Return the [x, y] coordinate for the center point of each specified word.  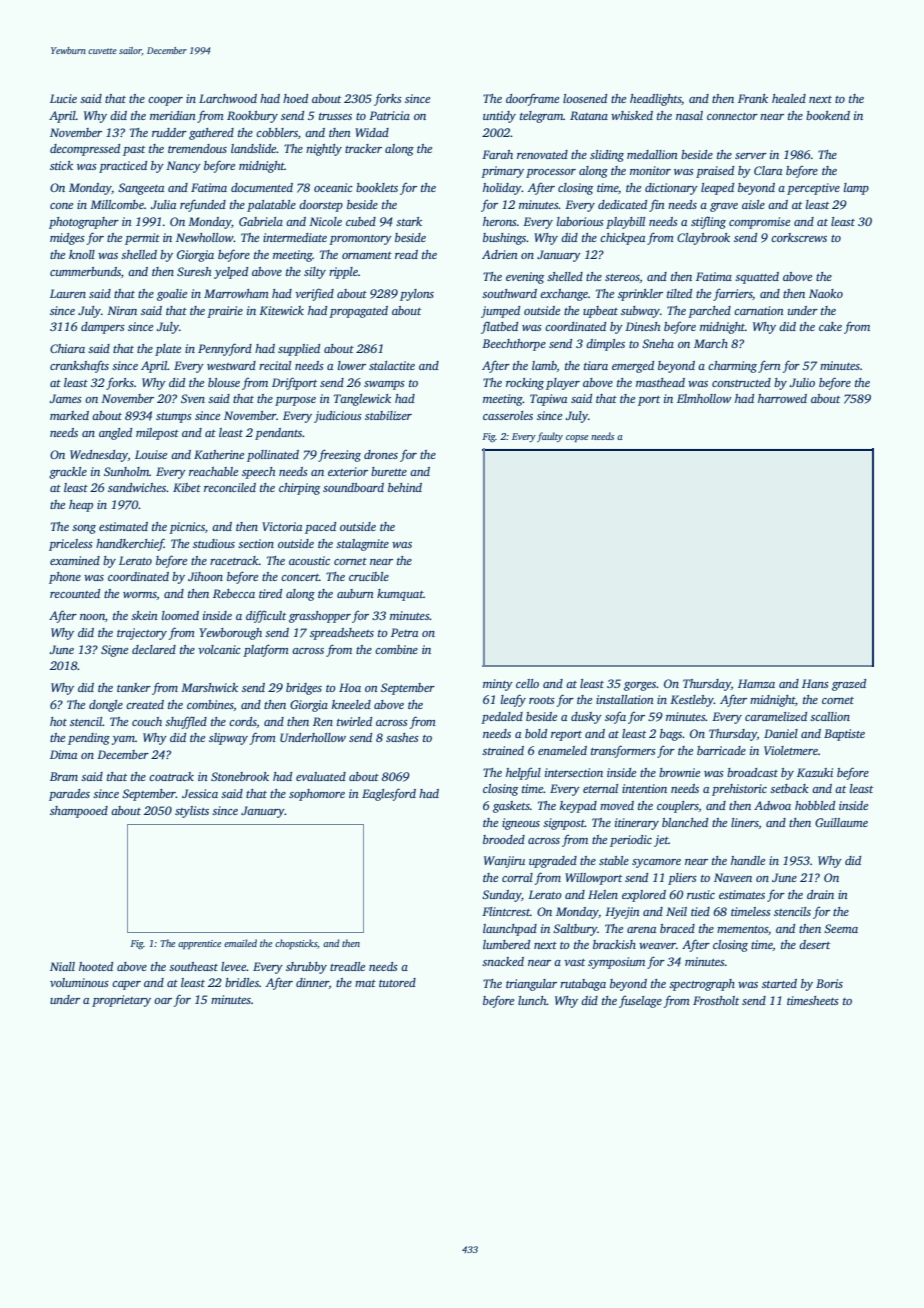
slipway [228, 739]
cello [527, 683]
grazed [849, 685]
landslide [254, 148]
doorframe [532, 99]
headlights [655, 100]
